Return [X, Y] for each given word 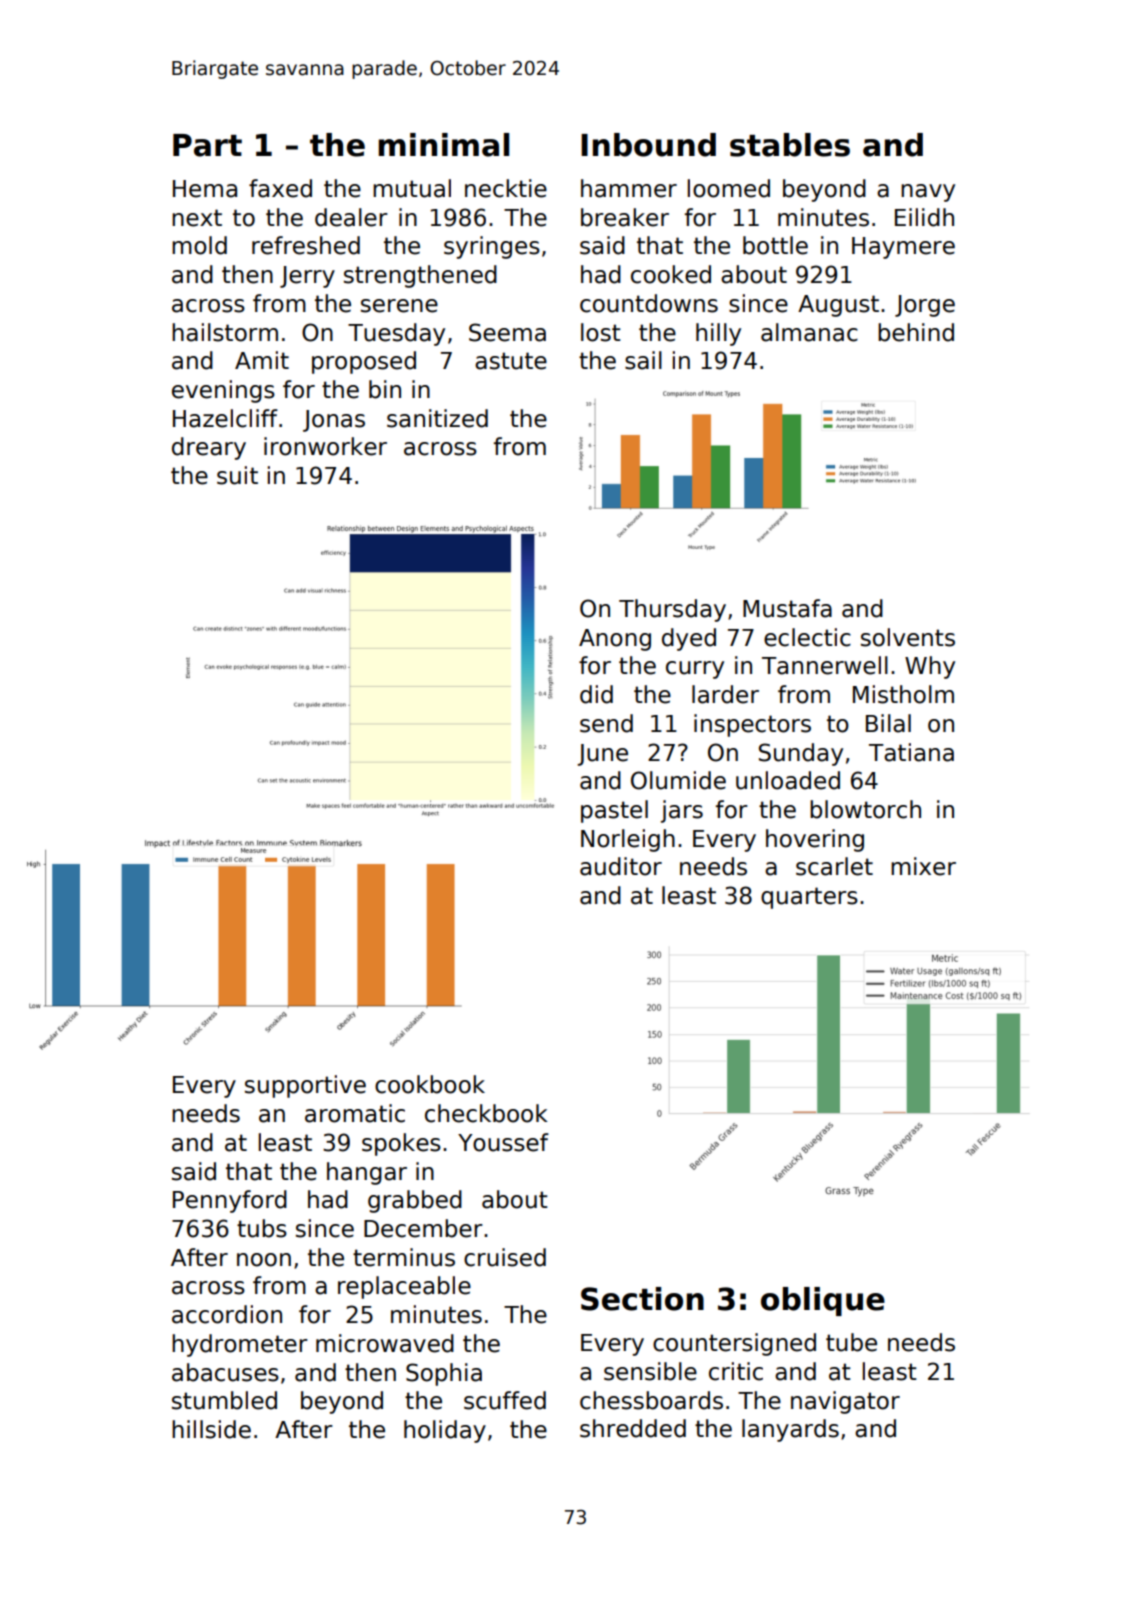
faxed [280, 188]
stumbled [224, 1400]
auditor [621, 866]
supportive [305, 1086]
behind [916, 332]
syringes [492, 247]
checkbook [486, 1113]
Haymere [903, 248]
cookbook [430, 1084]
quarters [809, 898]
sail [643, 360]
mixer [923, 866]
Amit [262, 360]
